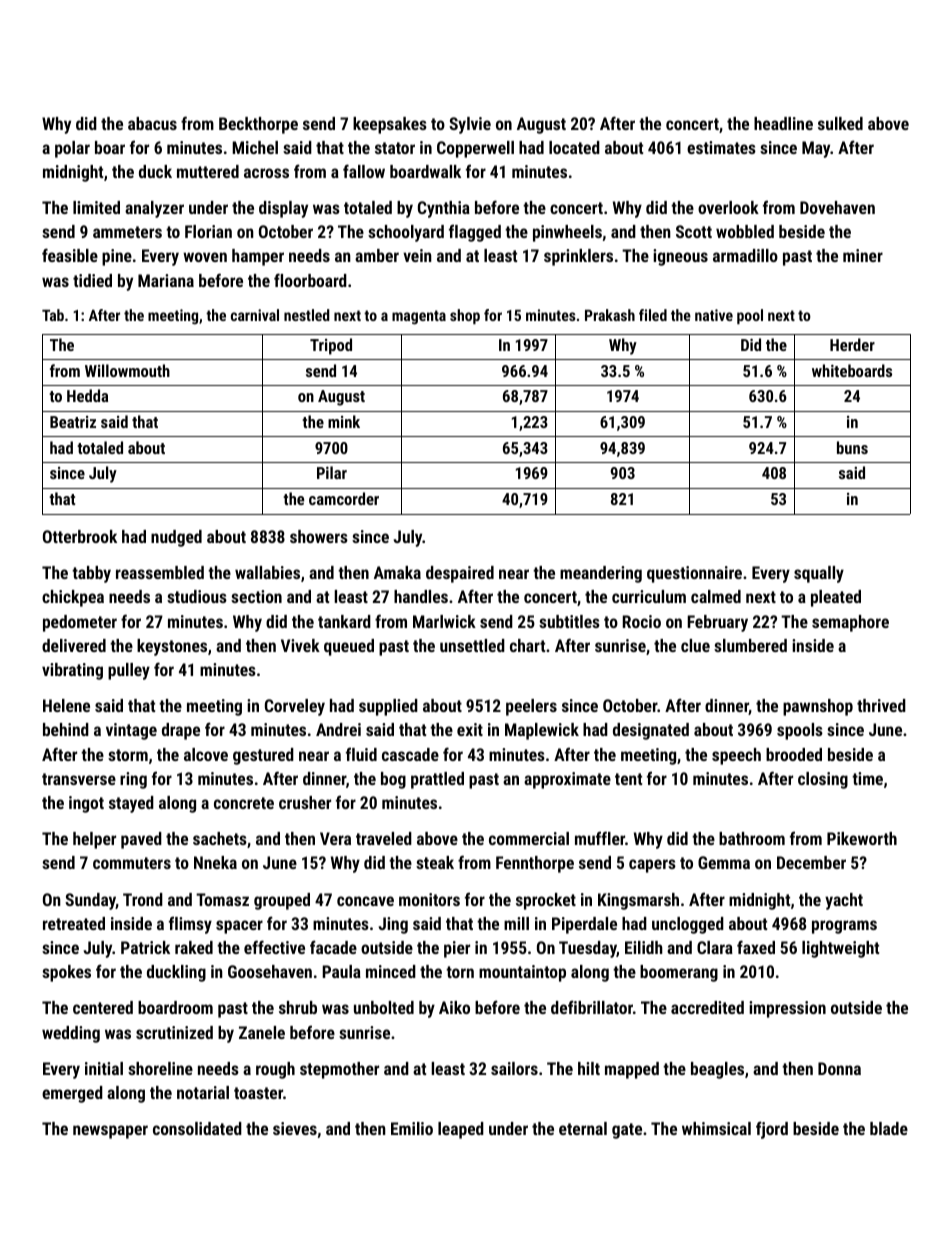 The height and width of the document is (1233, 952). Describe the element at coordinates (867, 778) in the document. I see `time` at that location.
